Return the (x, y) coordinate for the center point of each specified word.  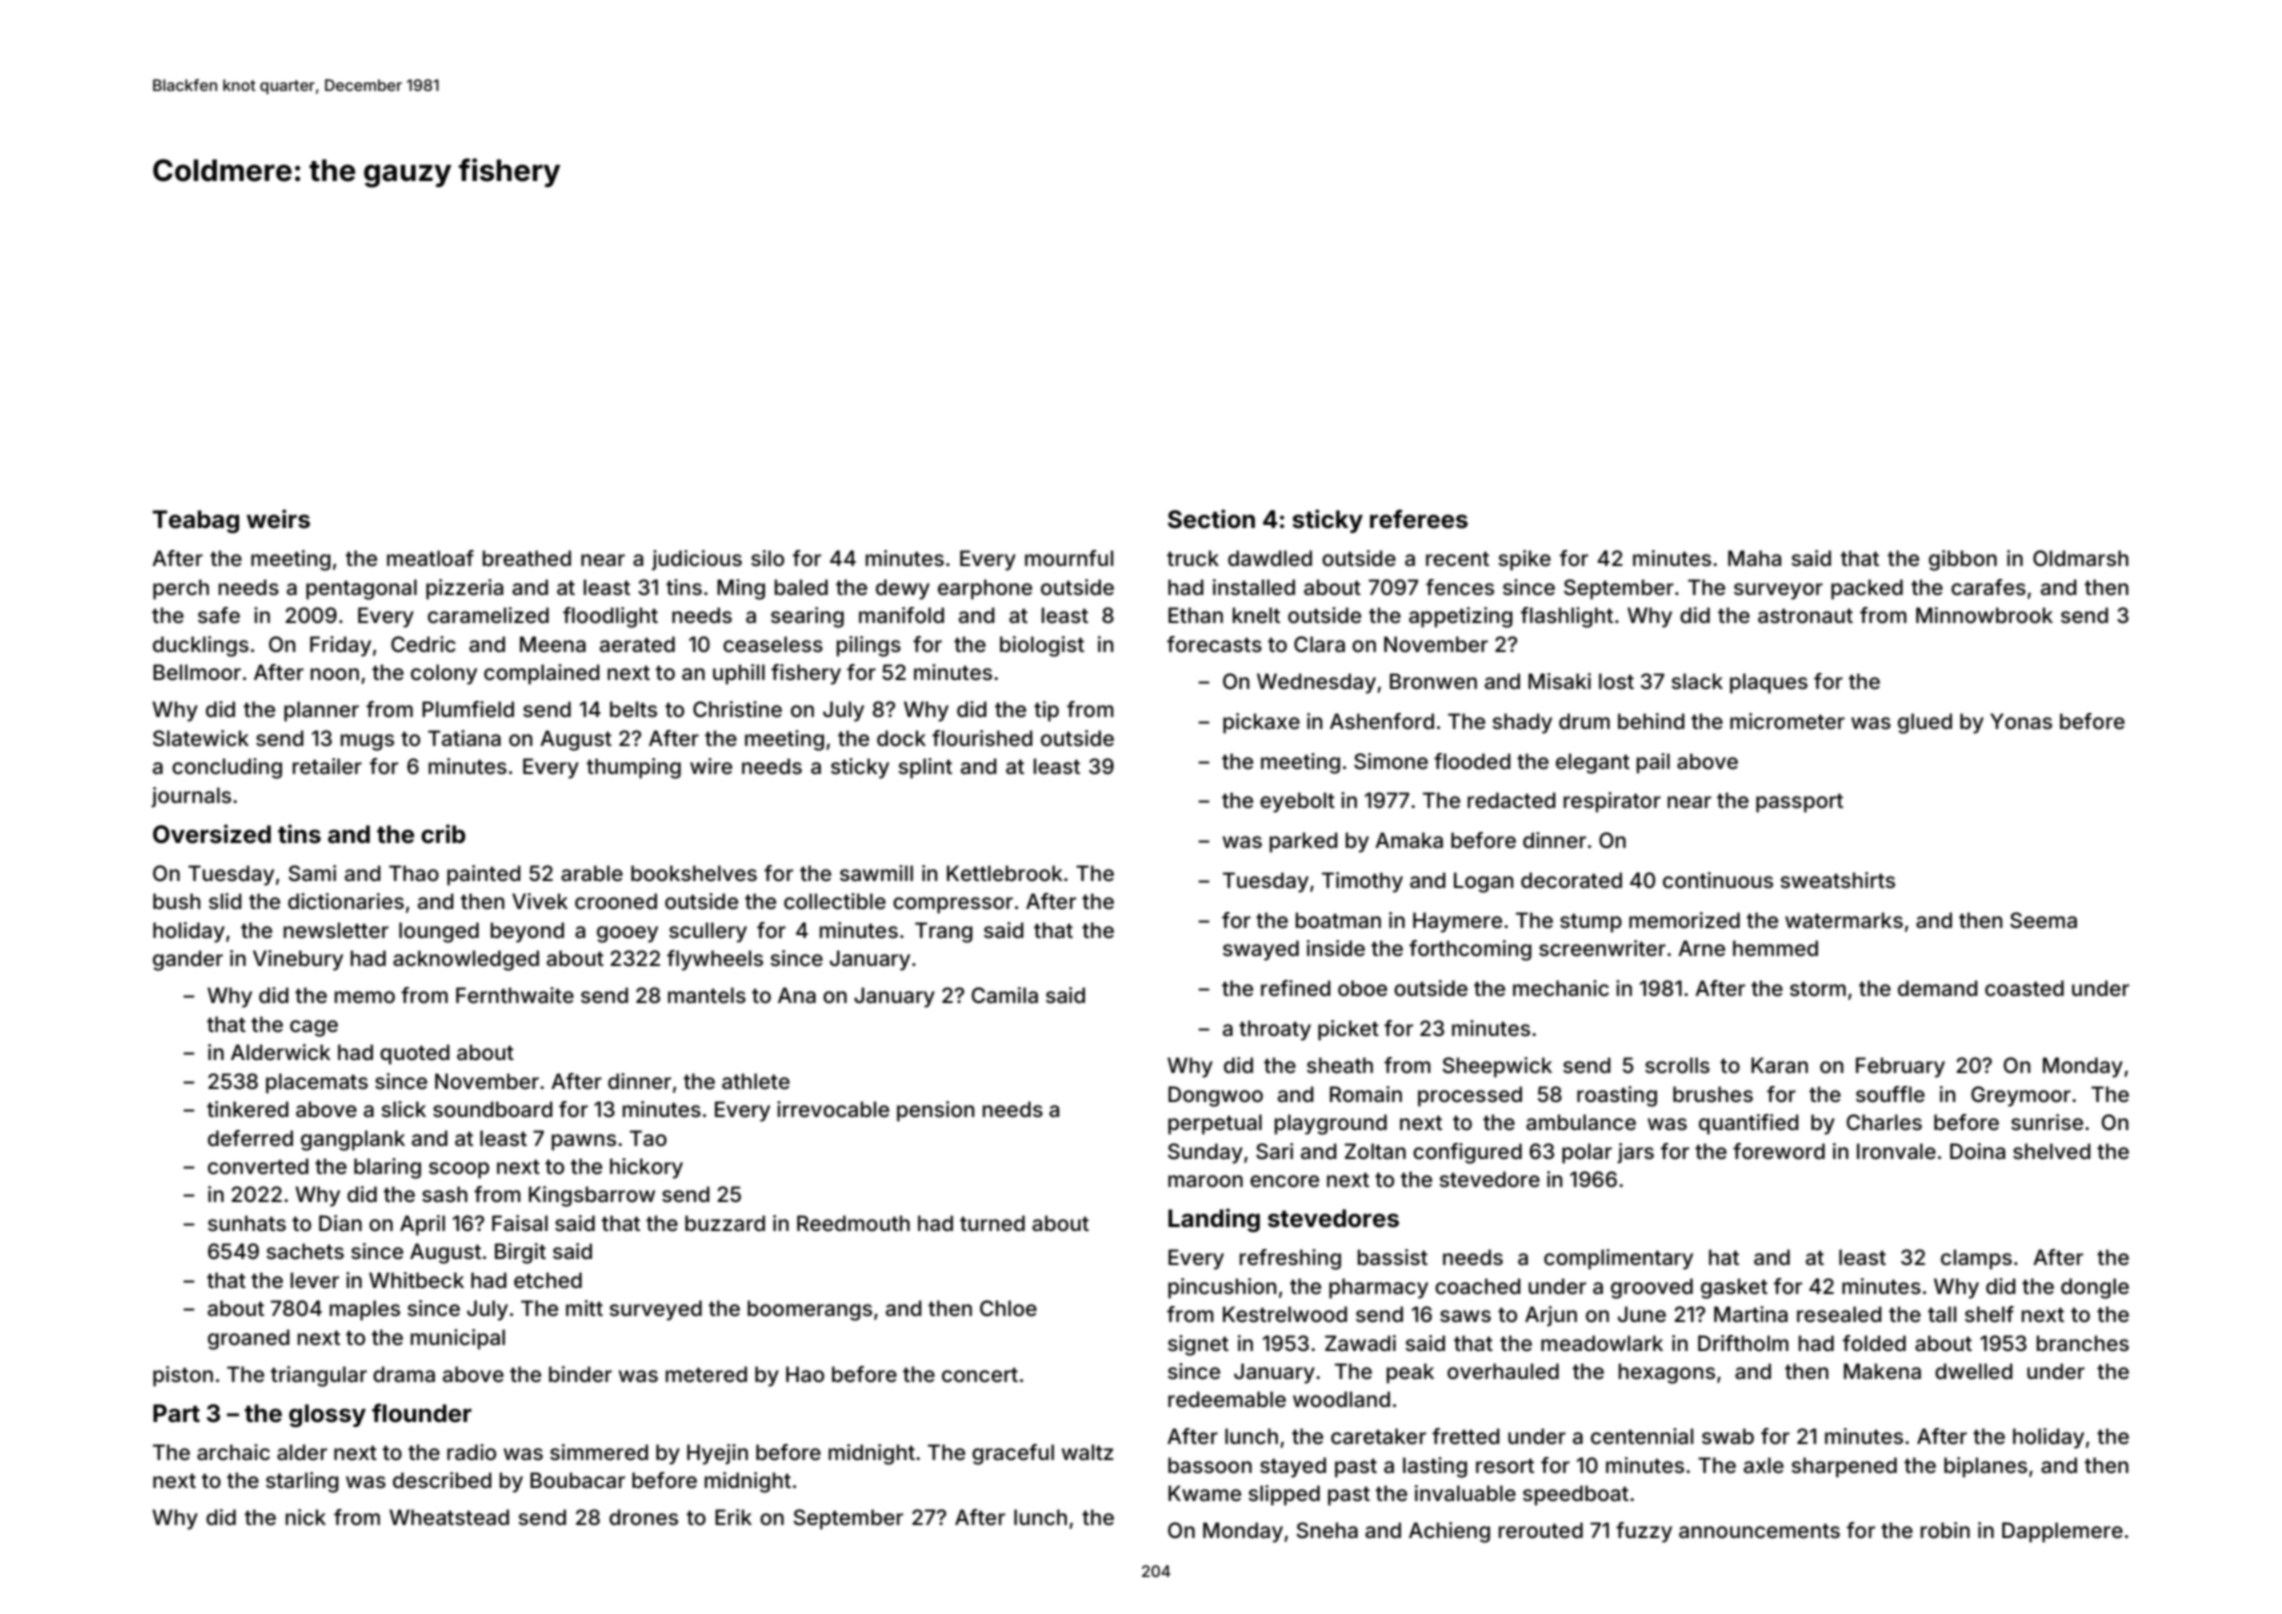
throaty (1275, 1030)
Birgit (520, 1253)
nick (306, 1517)
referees (1419, 519)
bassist (1393, 1257)
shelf (1989, 1314)
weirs (278, 519)
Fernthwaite (515, 995)
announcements (1759, 1530)
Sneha (1327, 1530)
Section (1211, 519)
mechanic (1561, 988)
